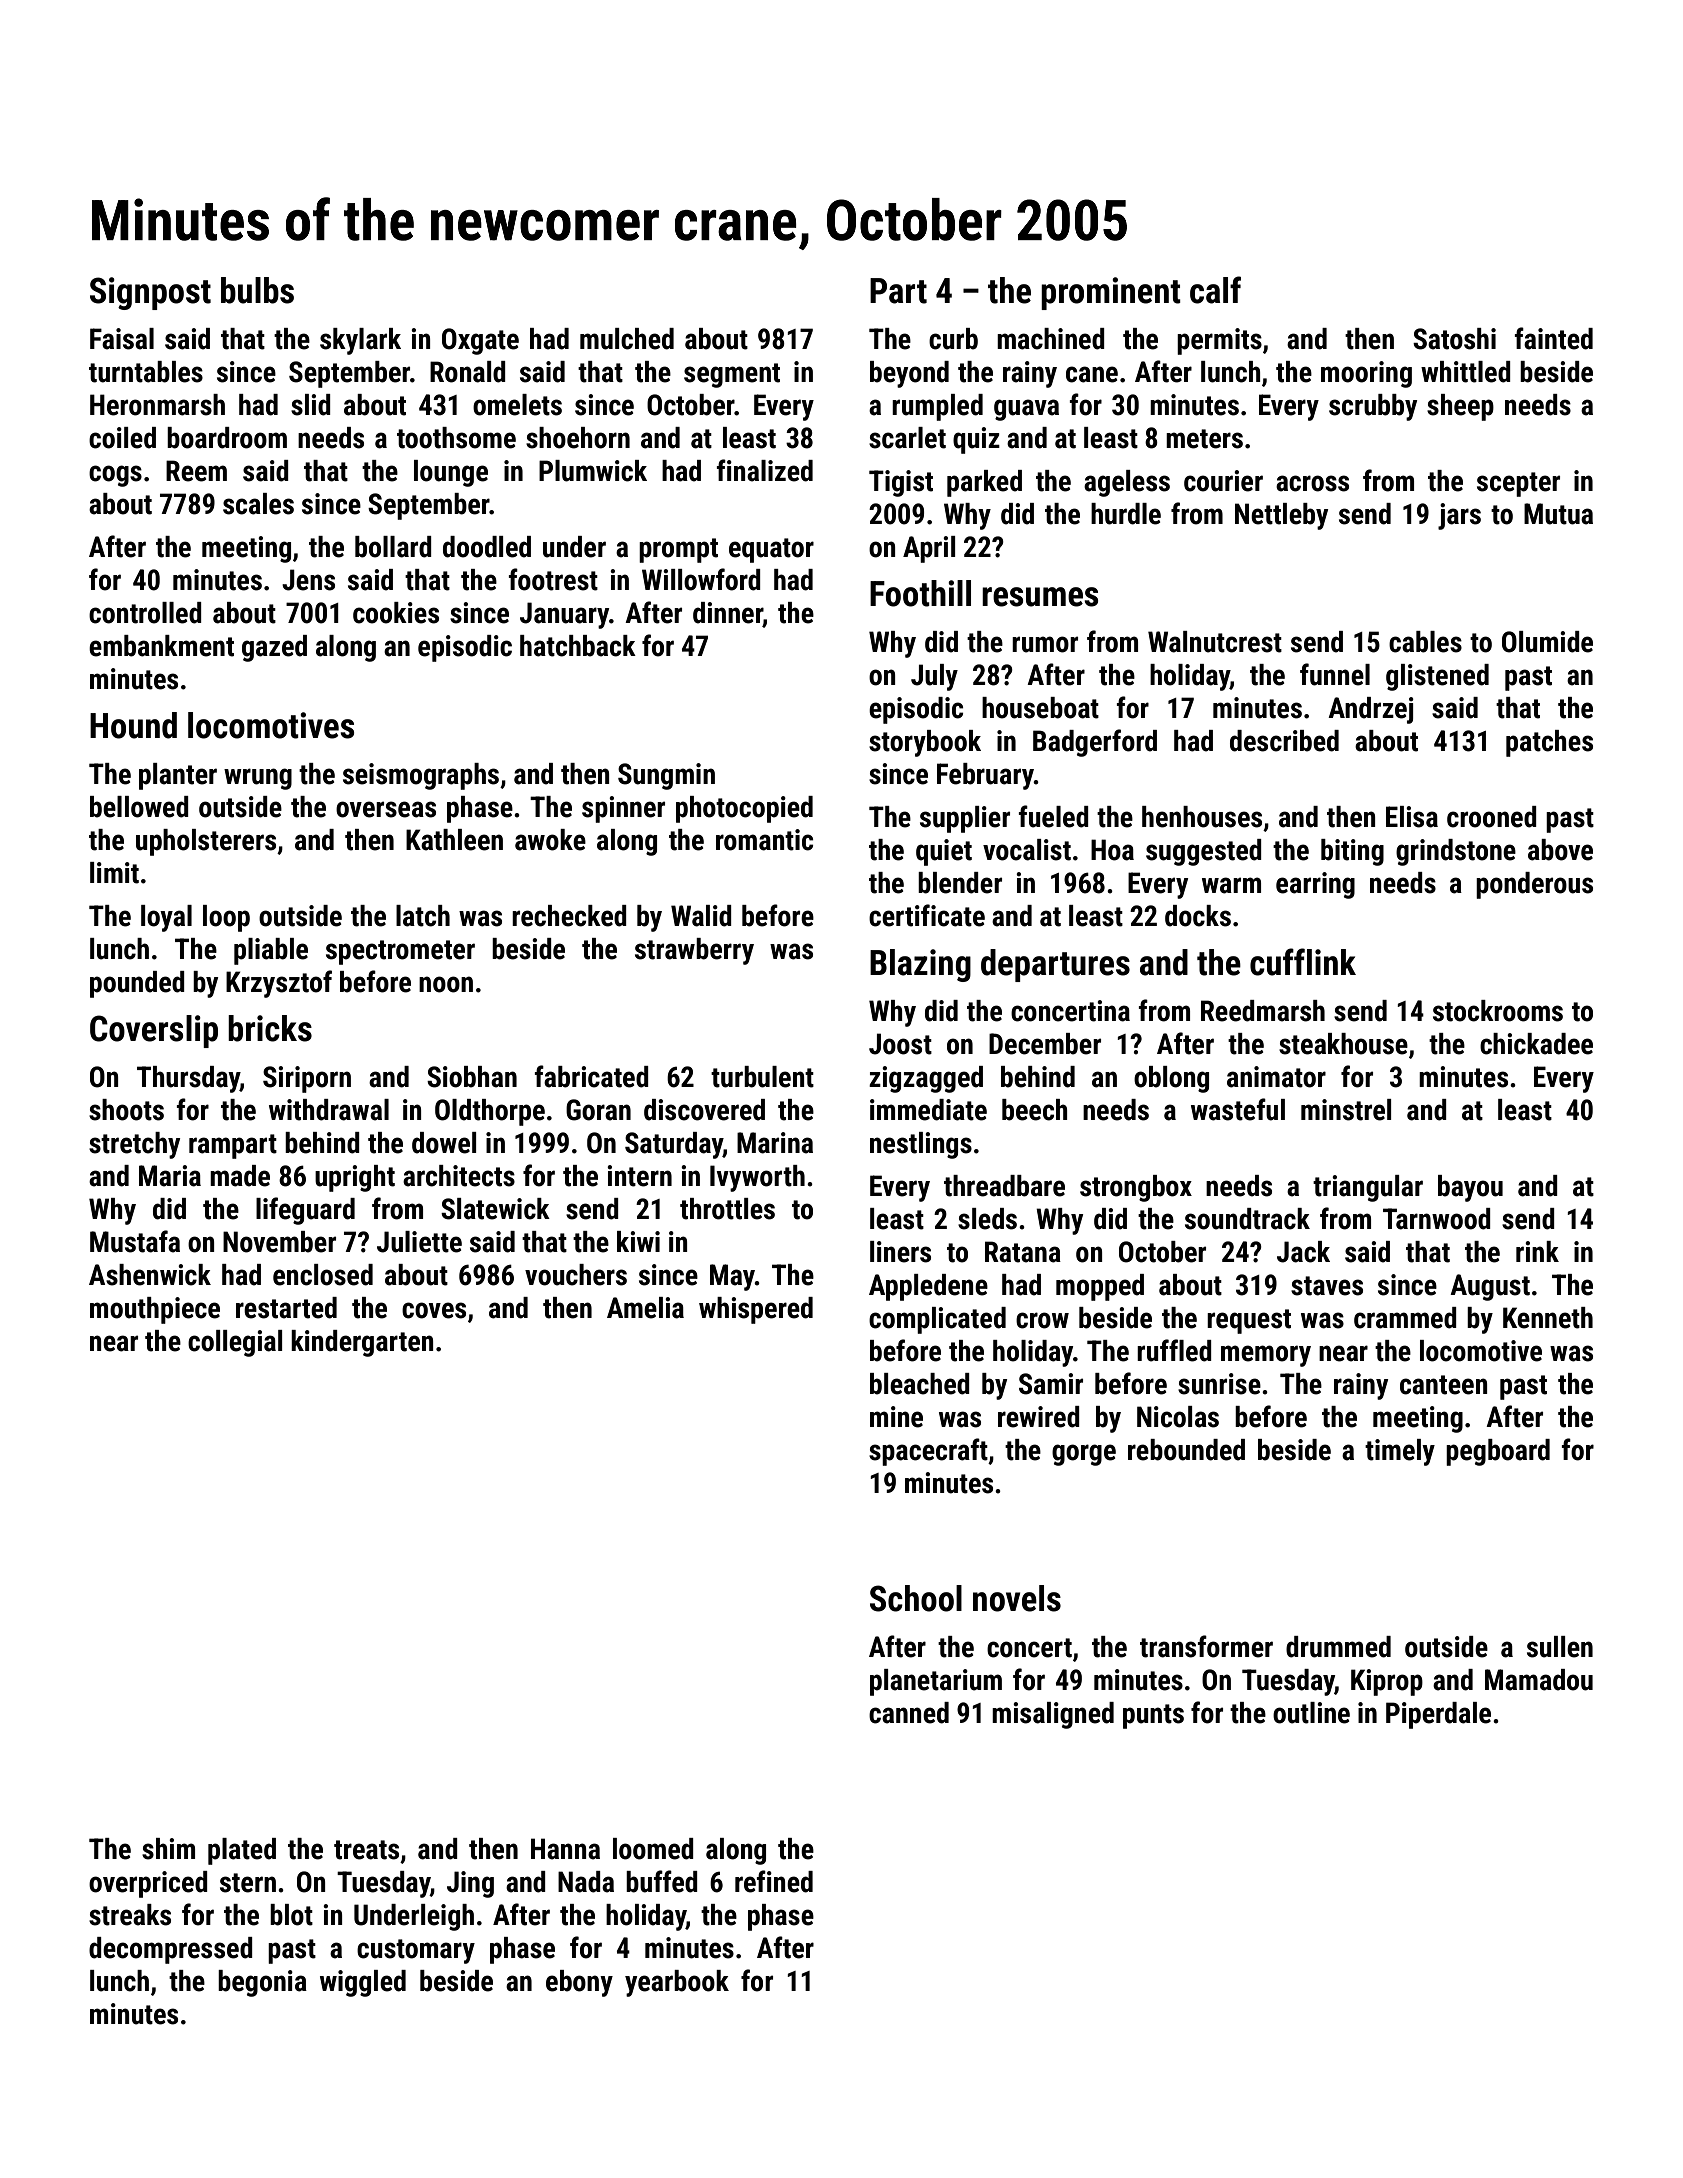 Image resolution: width=1683 pixels, height=2178 pixels. I want to click on coiled, so click(122, 438).
